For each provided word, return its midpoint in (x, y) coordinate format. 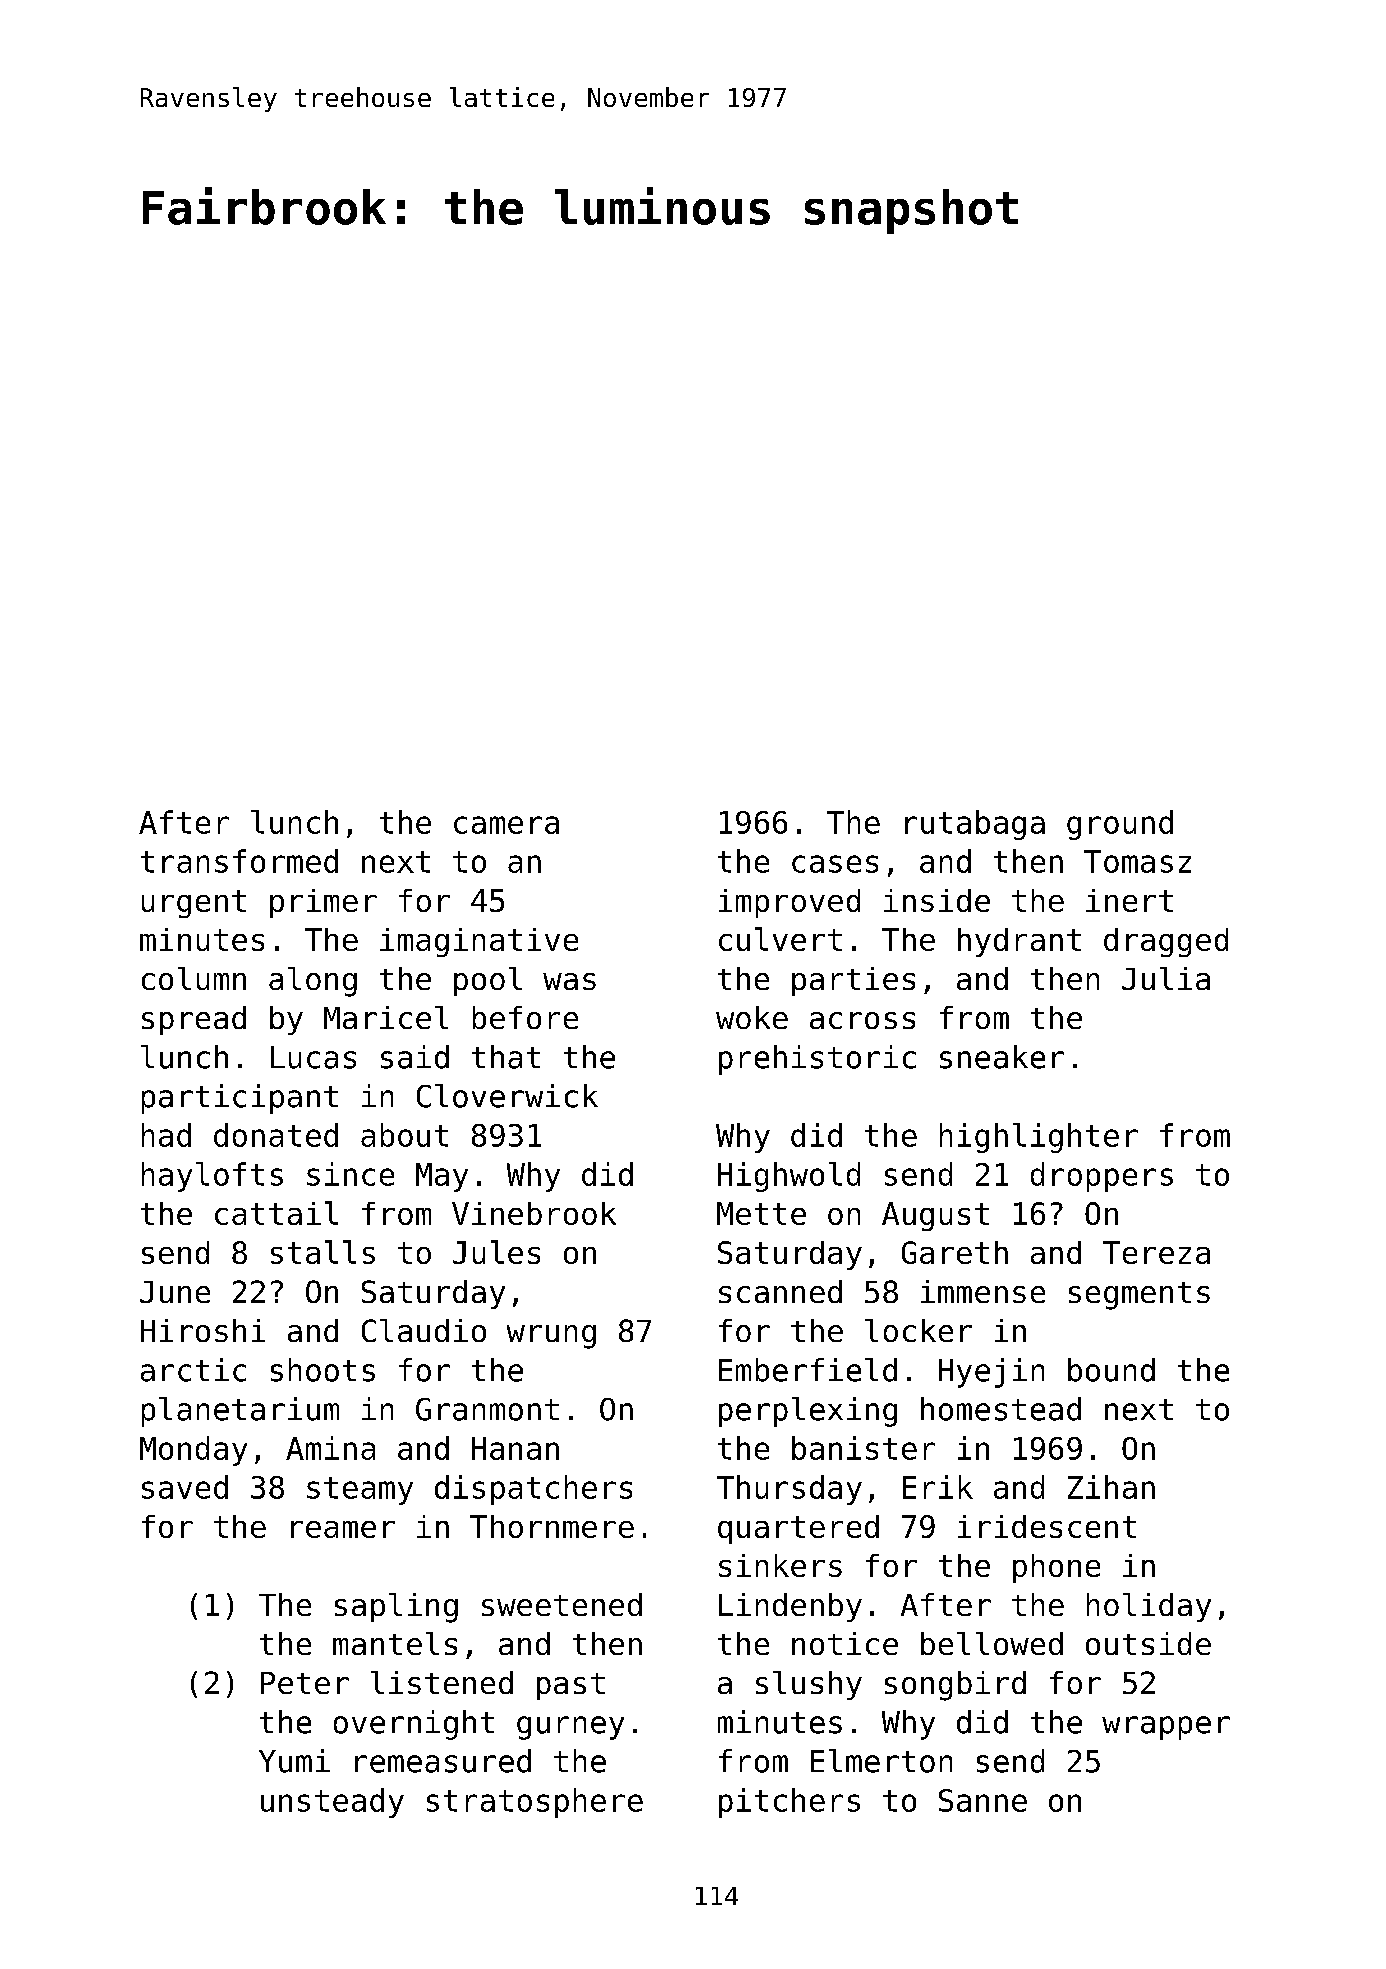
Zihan (1111, 1487)
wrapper (1166, 1728)
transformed (239, 861)
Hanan (515, 1448)
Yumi (294, 1761)
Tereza (1156, 1252)
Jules (496, 1252)
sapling (396, 1608)
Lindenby (790, 1607)
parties (853, 981)
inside (937, 900)
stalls (323, 1252)
